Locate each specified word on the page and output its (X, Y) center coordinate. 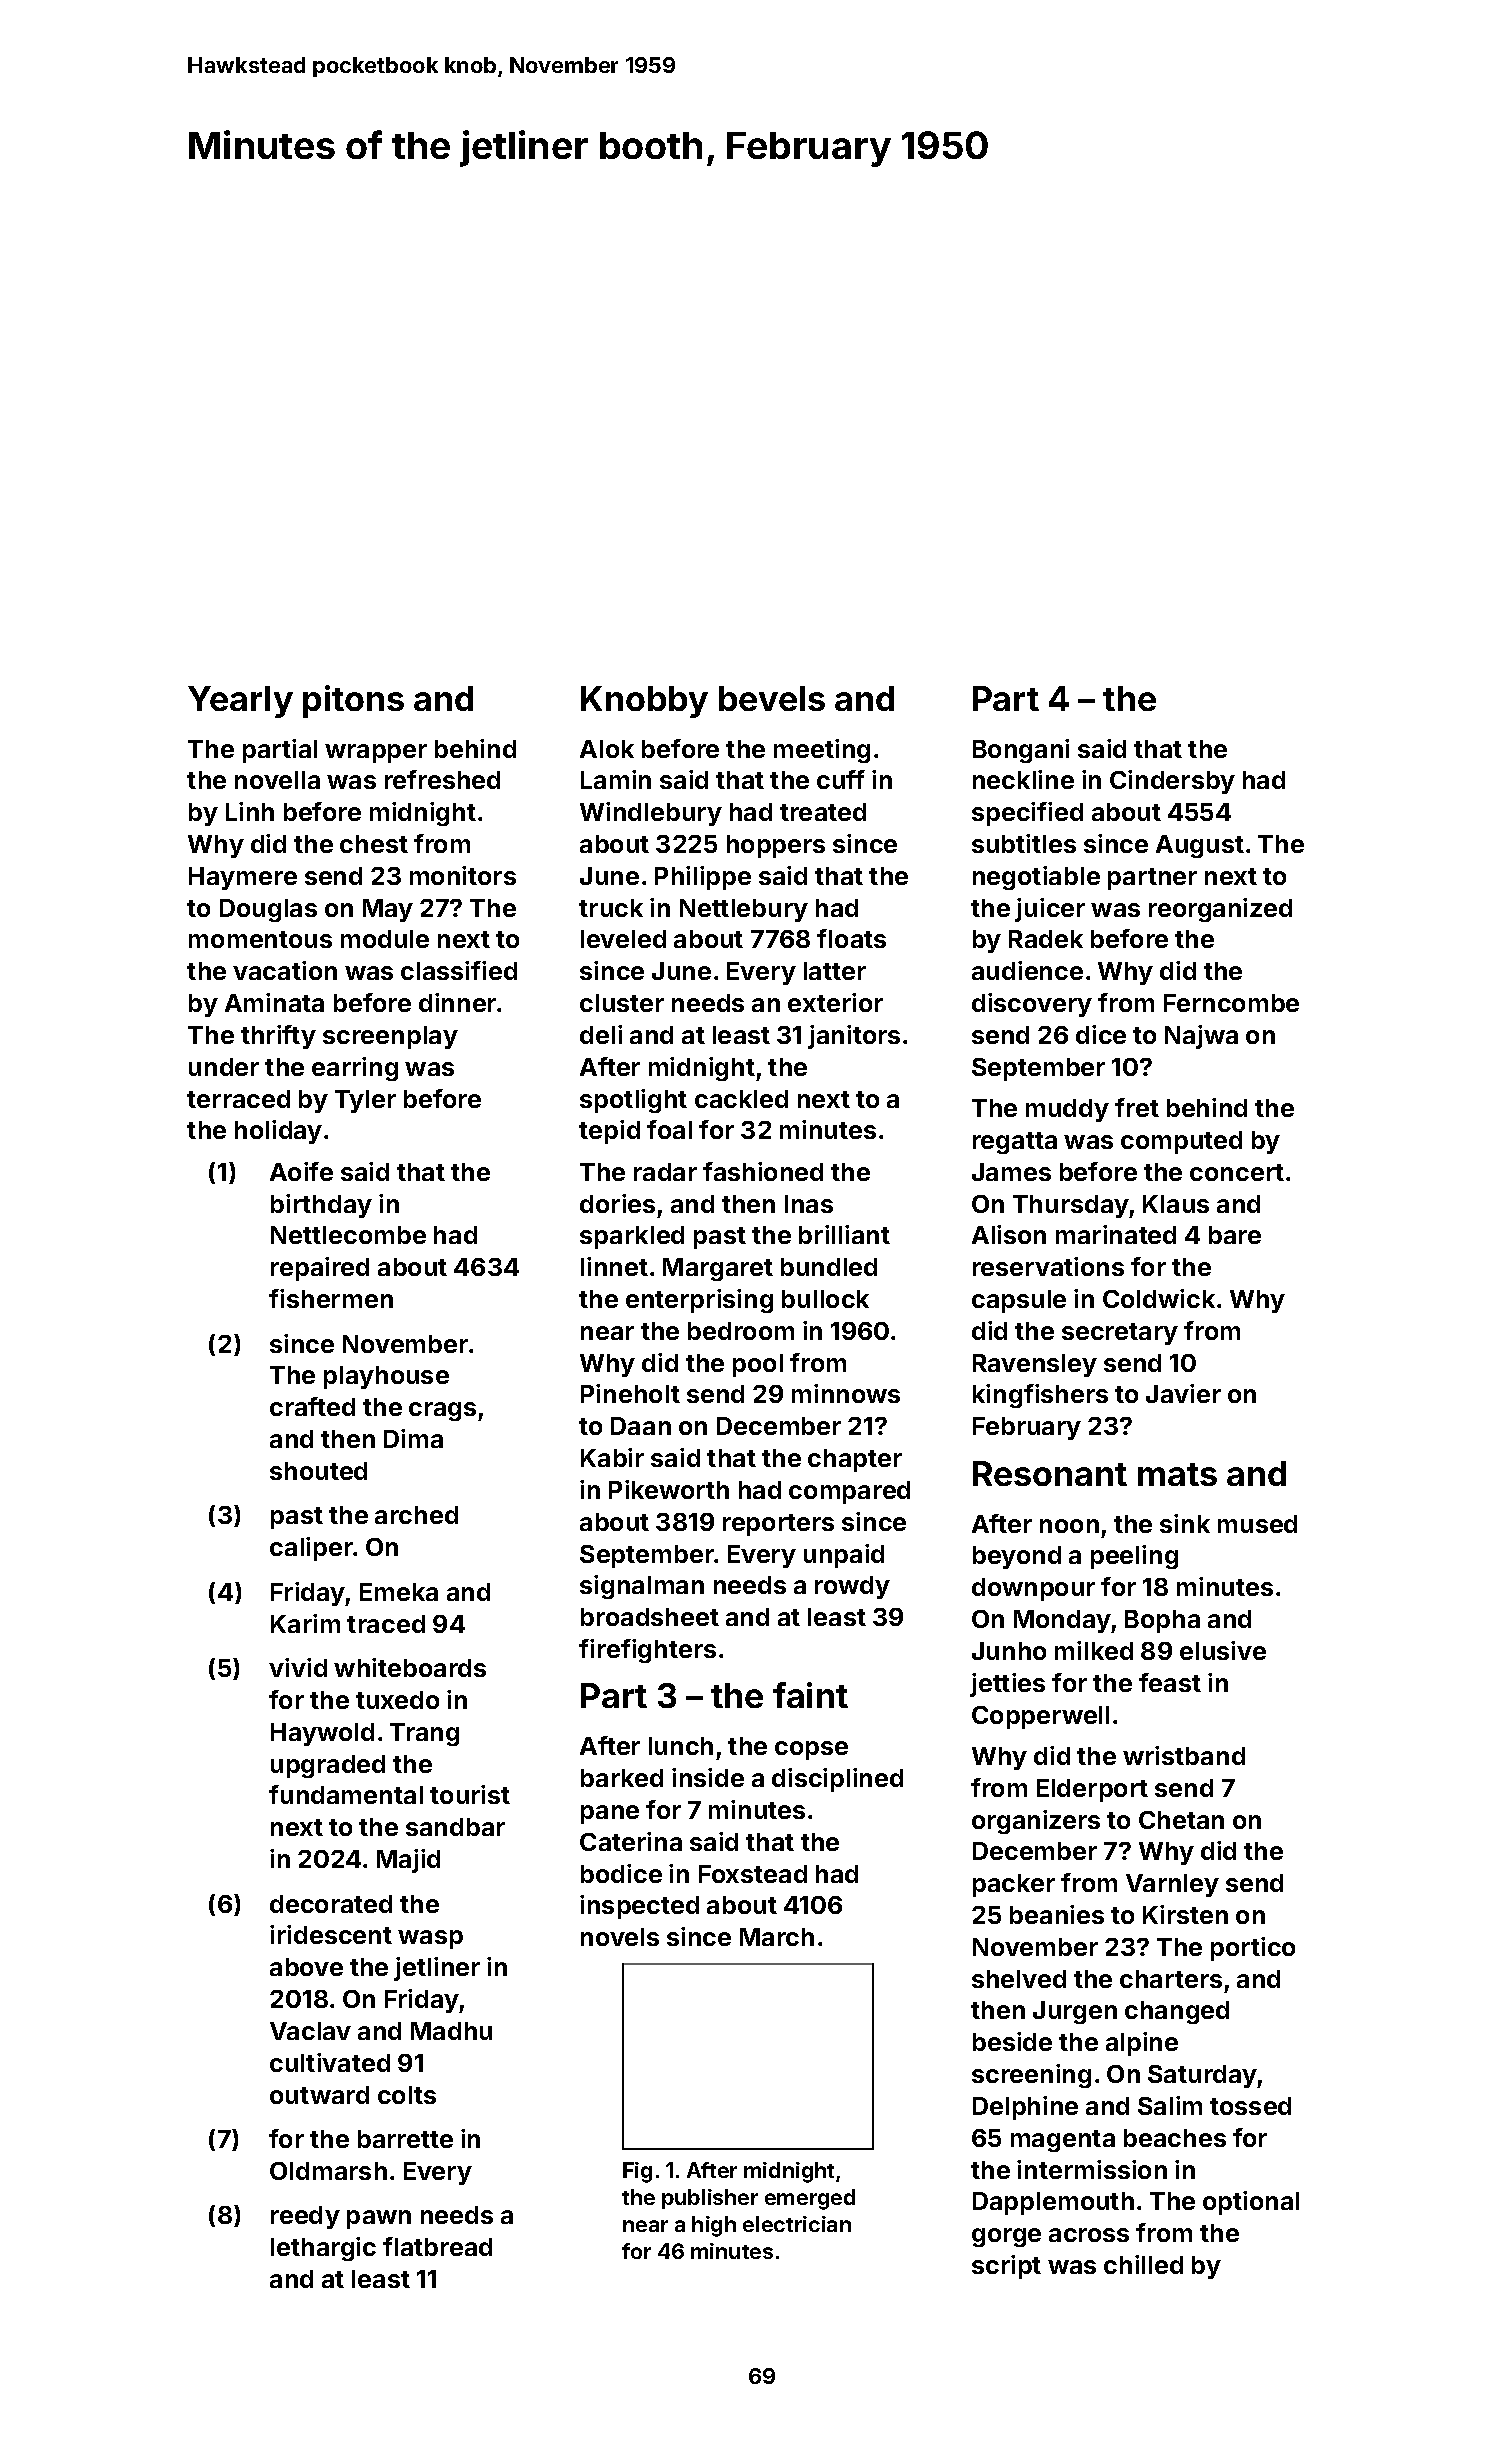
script (1006, 2267)
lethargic (323, 2249)
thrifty (278, 1037)
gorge (1006, 2237)
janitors (854, 1037)
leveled (623, 939)
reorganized (1220, 910)
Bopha (1162, 1621)
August (1200, 846)
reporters (778, 1525)
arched (416, 1515)
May (388, 910)
